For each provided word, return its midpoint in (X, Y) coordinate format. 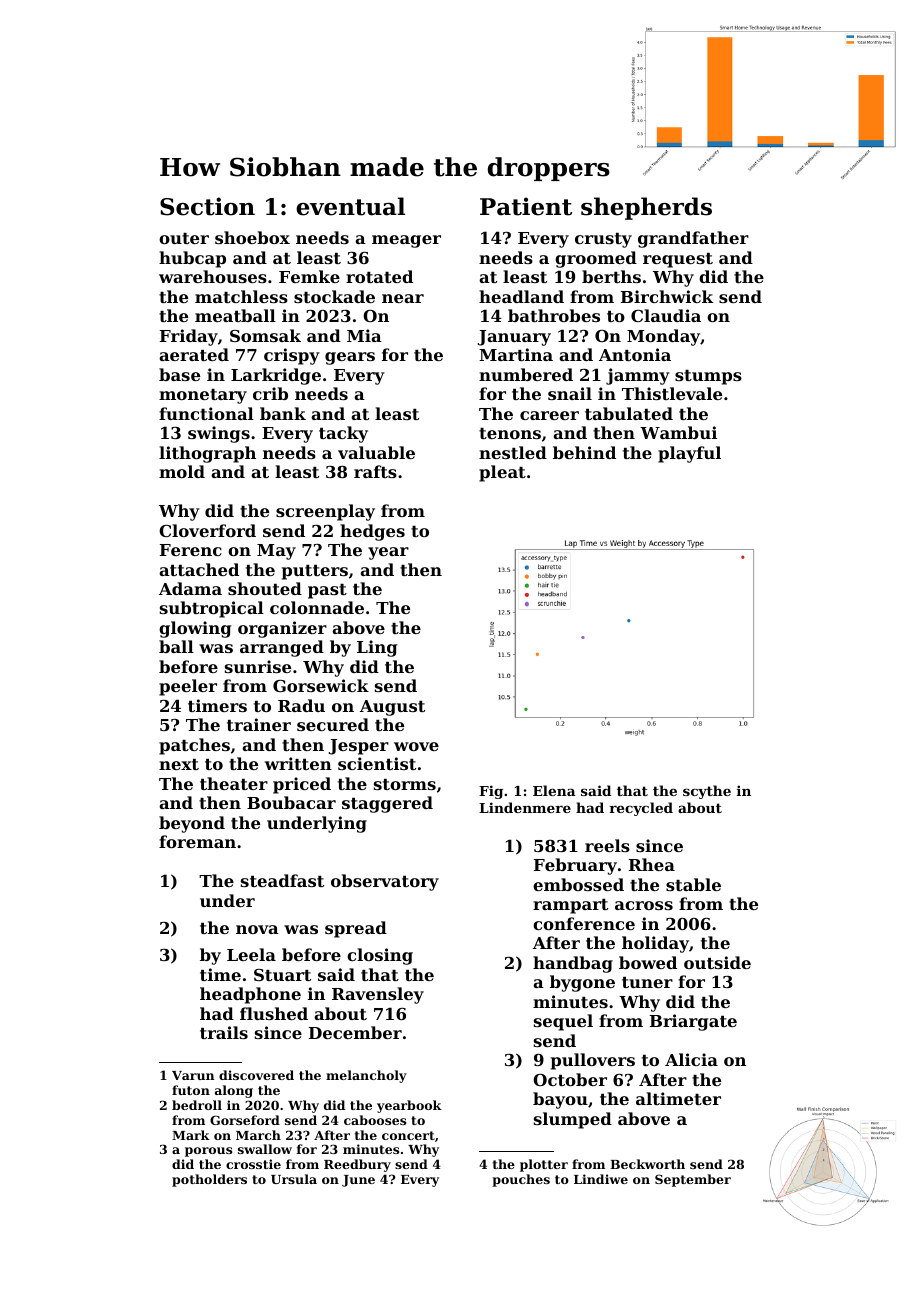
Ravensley (378, 995)
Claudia (666, 315)
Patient (526, 206)
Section (207, 206)
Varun (193, 1075)
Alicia (691, 1059)
